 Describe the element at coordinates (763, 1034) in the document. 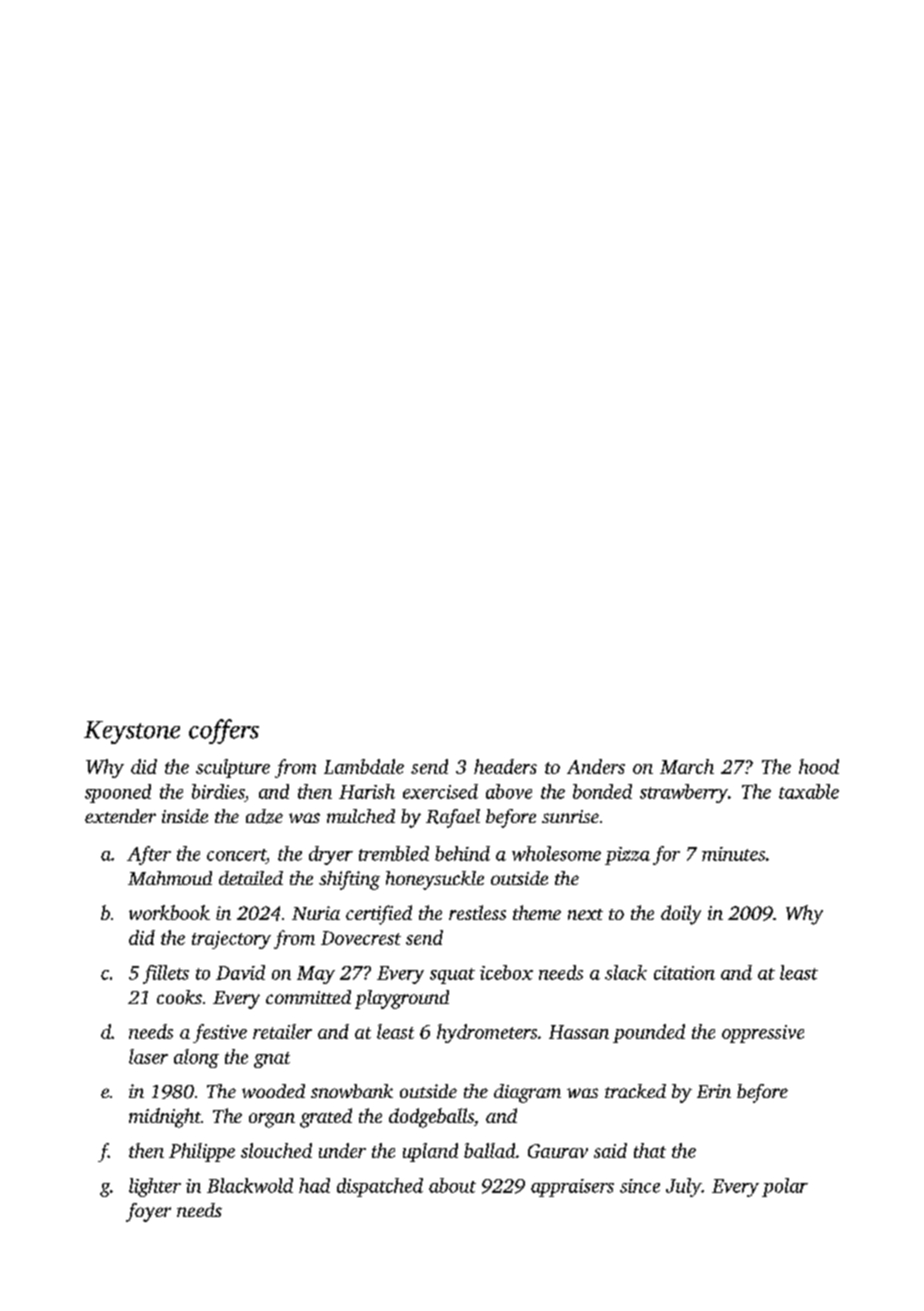

I see `oppressive` at that location.
